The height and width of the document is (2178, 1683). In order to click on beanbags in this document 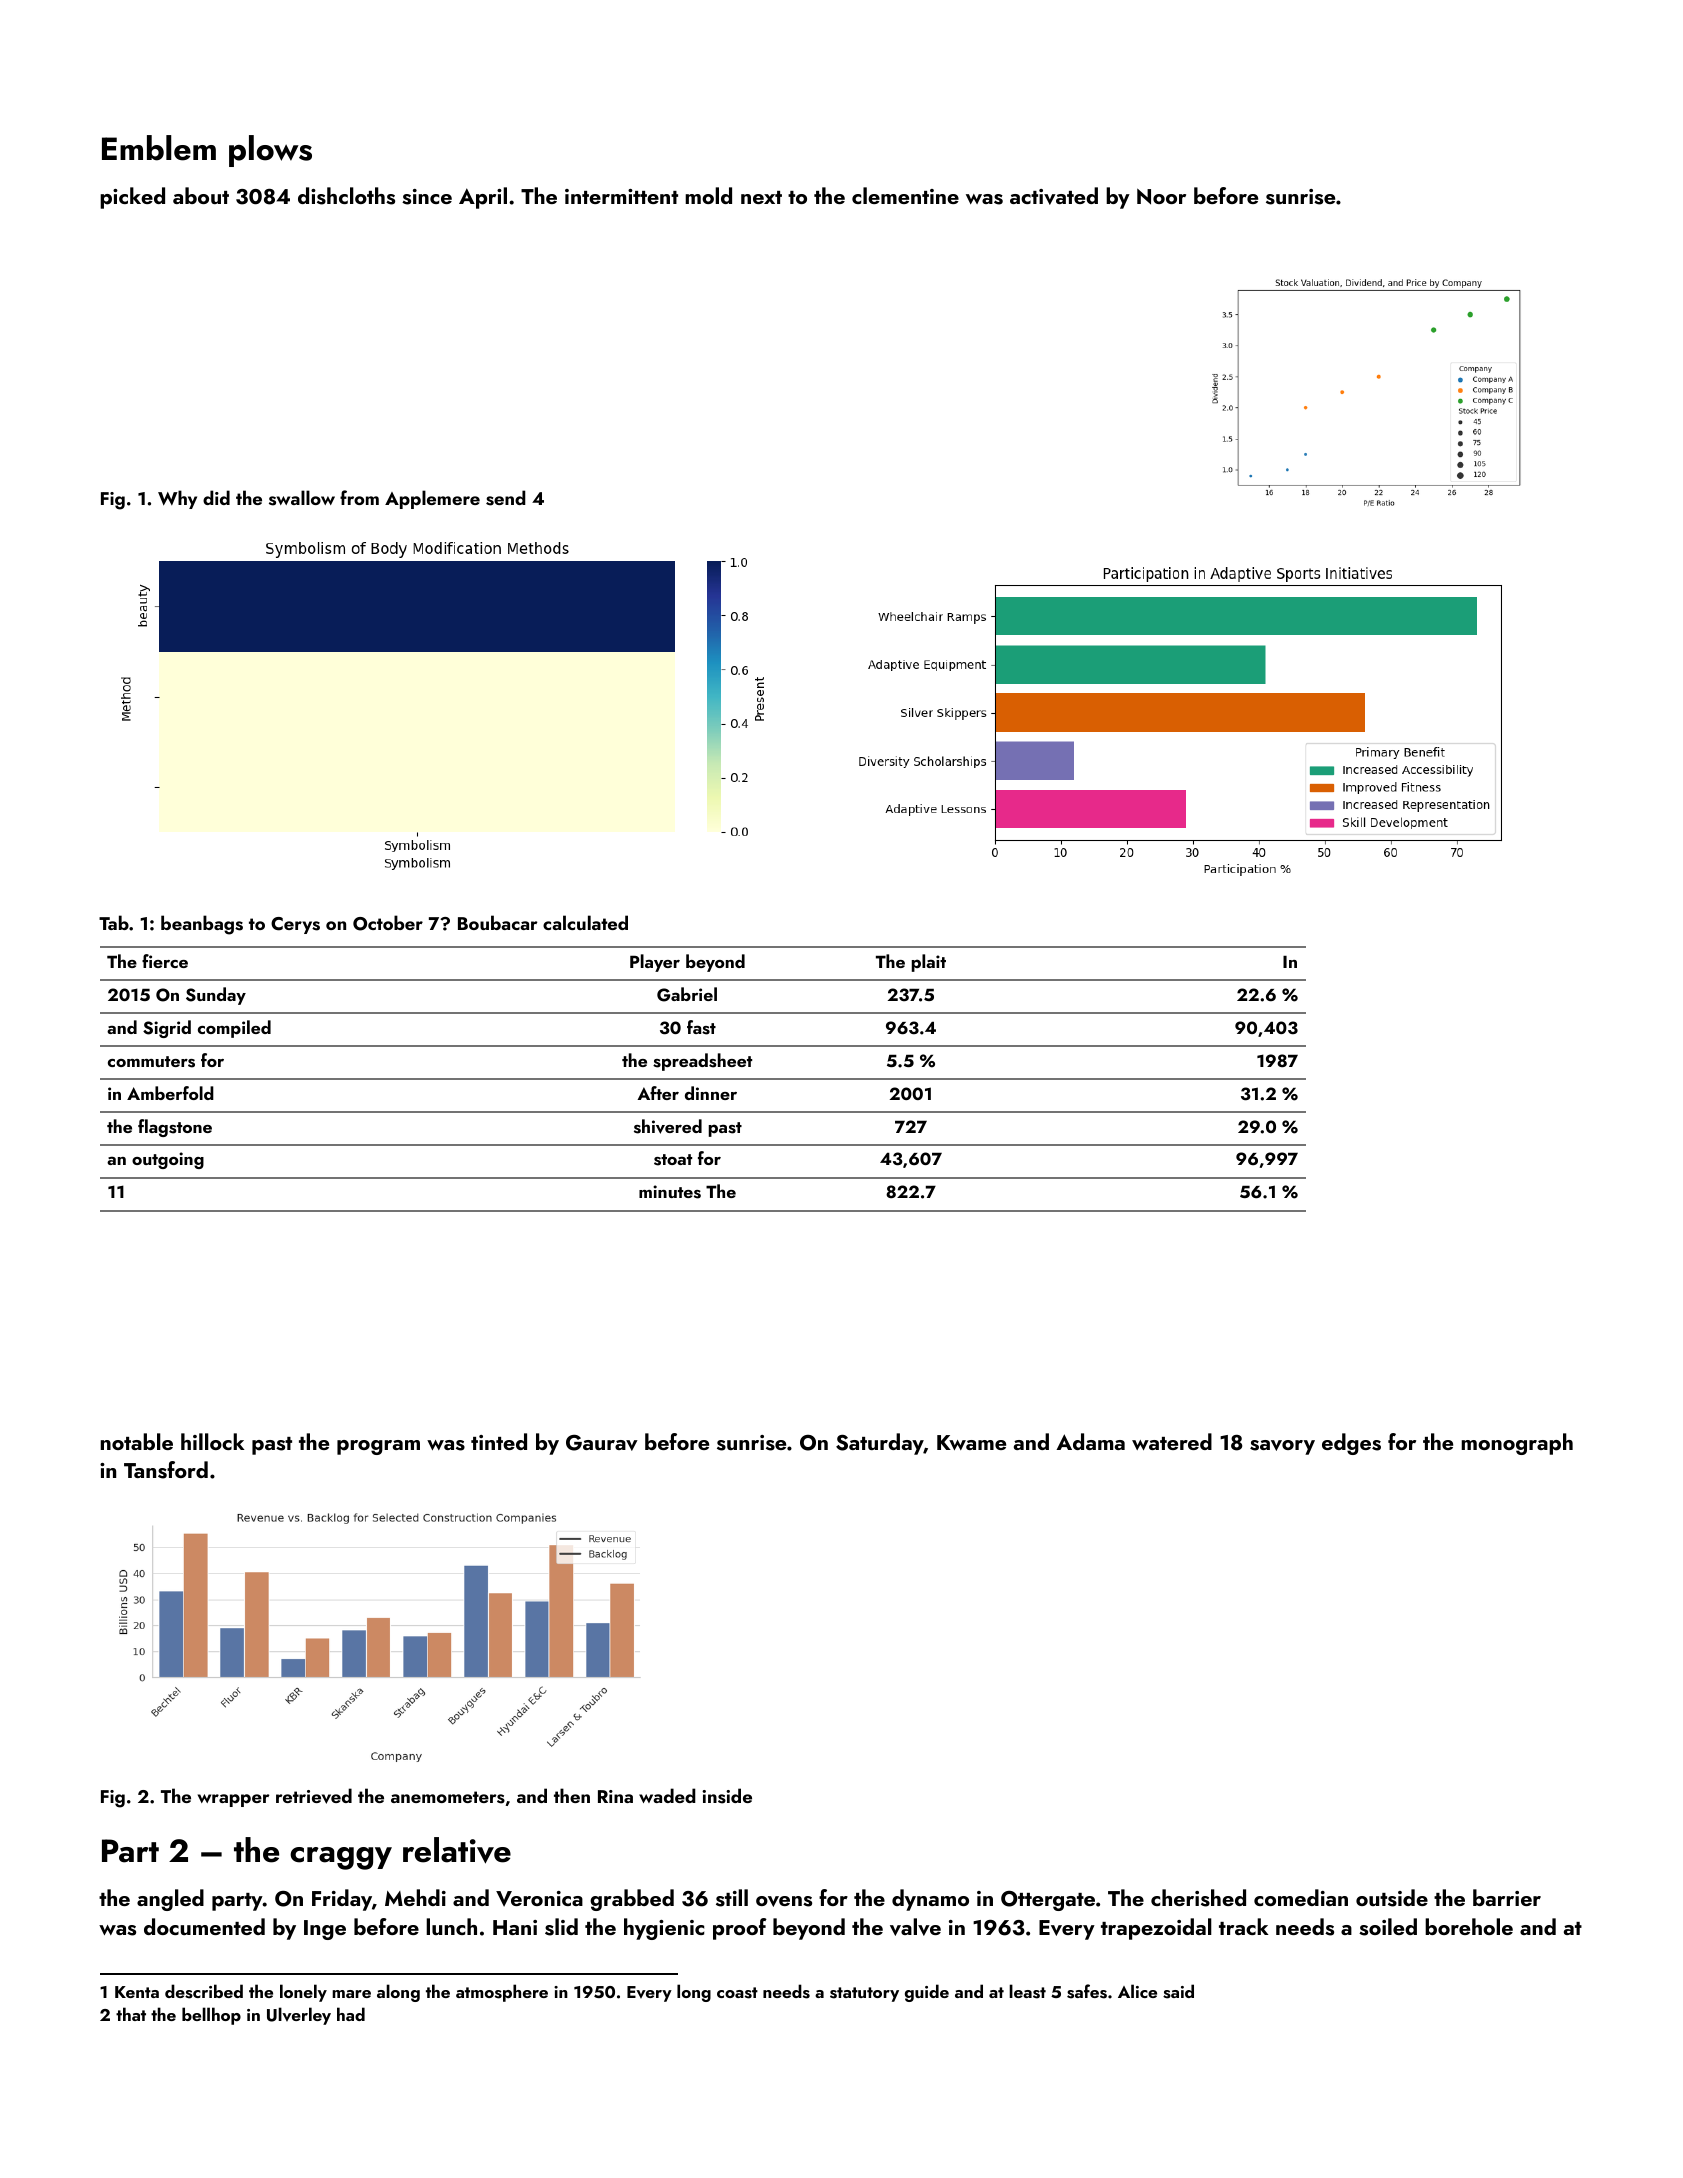, I will do `click(202, 925)`.
